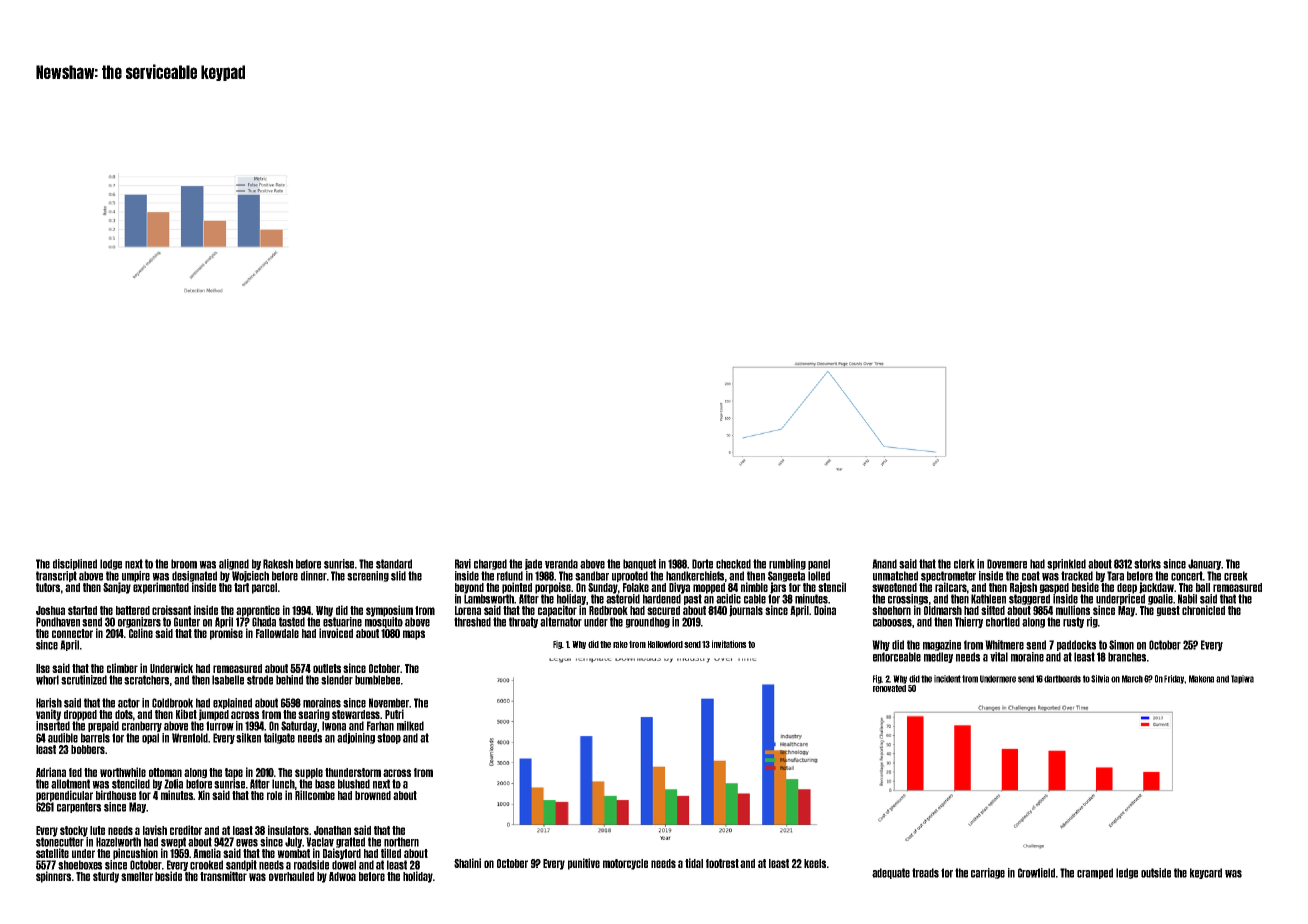 The height and width of the screenshot is (924, 1308). I want to click on Silvia, so click(1100, 679).
